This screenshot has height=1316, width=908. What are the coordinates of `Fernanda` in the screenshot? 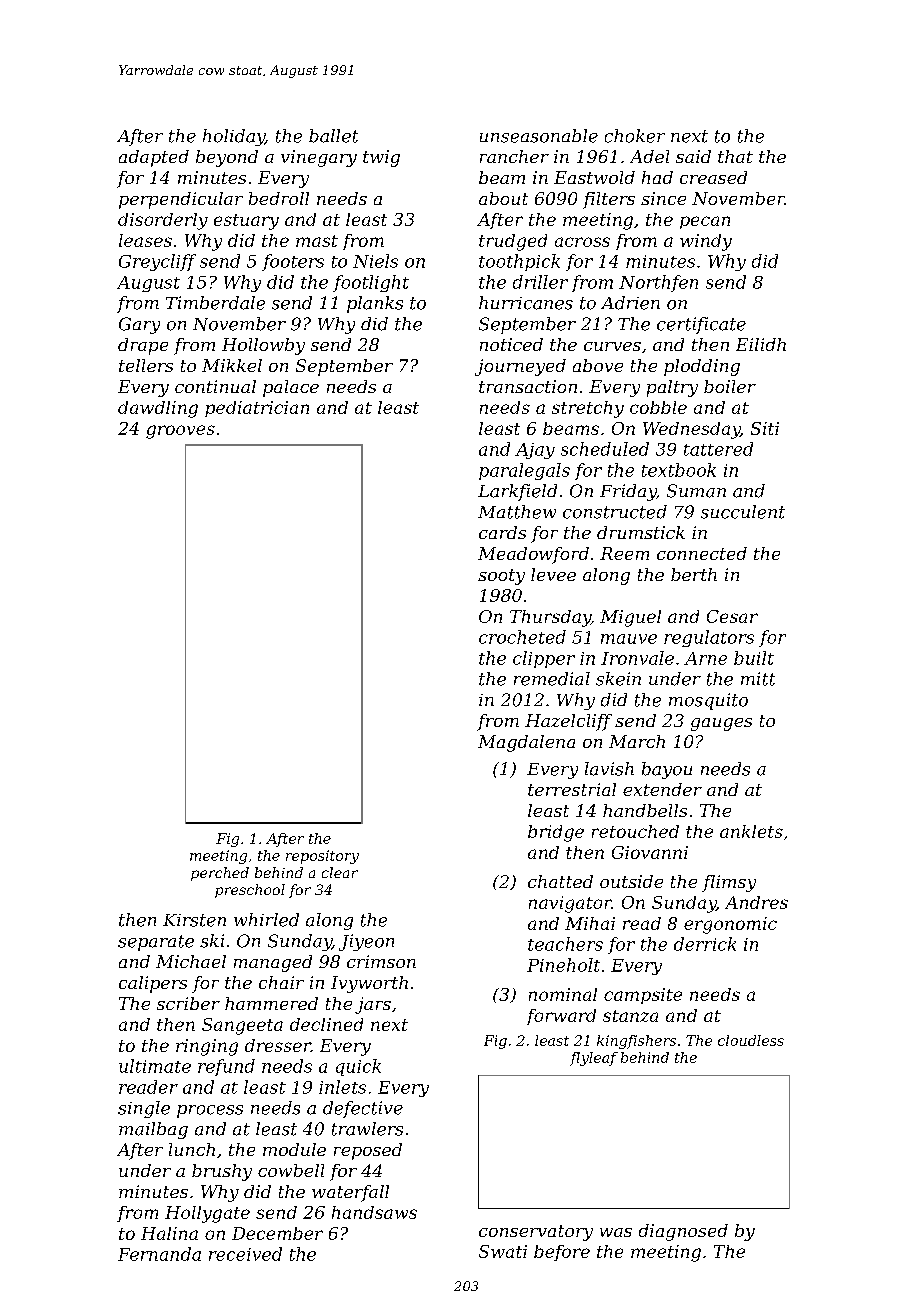 It's located at (159, 1254).
